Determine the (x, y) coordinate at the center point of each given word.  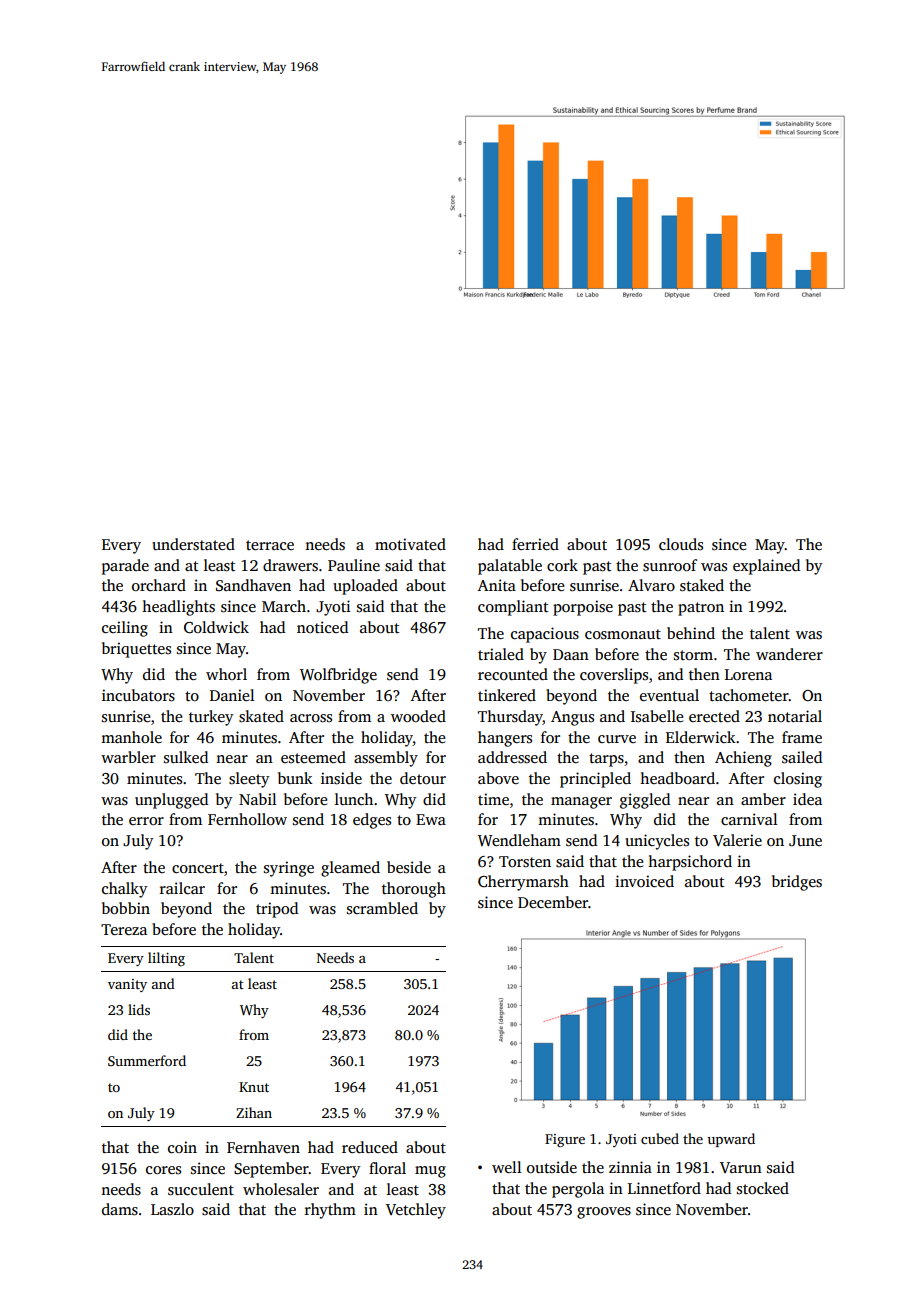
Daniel (232, 695)
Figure (565, 1140)
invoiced (644, 881)
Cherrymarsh (523, 883)
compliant (513, 608)
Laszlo (172, 1209)
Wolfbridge (338, 676)
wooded (418, 716)
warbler (128, 757)
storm (693, 655)
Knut (254, 1087)
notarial (795, 716)
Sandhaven (253, 585)
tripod (277, 910)
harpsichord (690, 863)
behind (691, 633)
